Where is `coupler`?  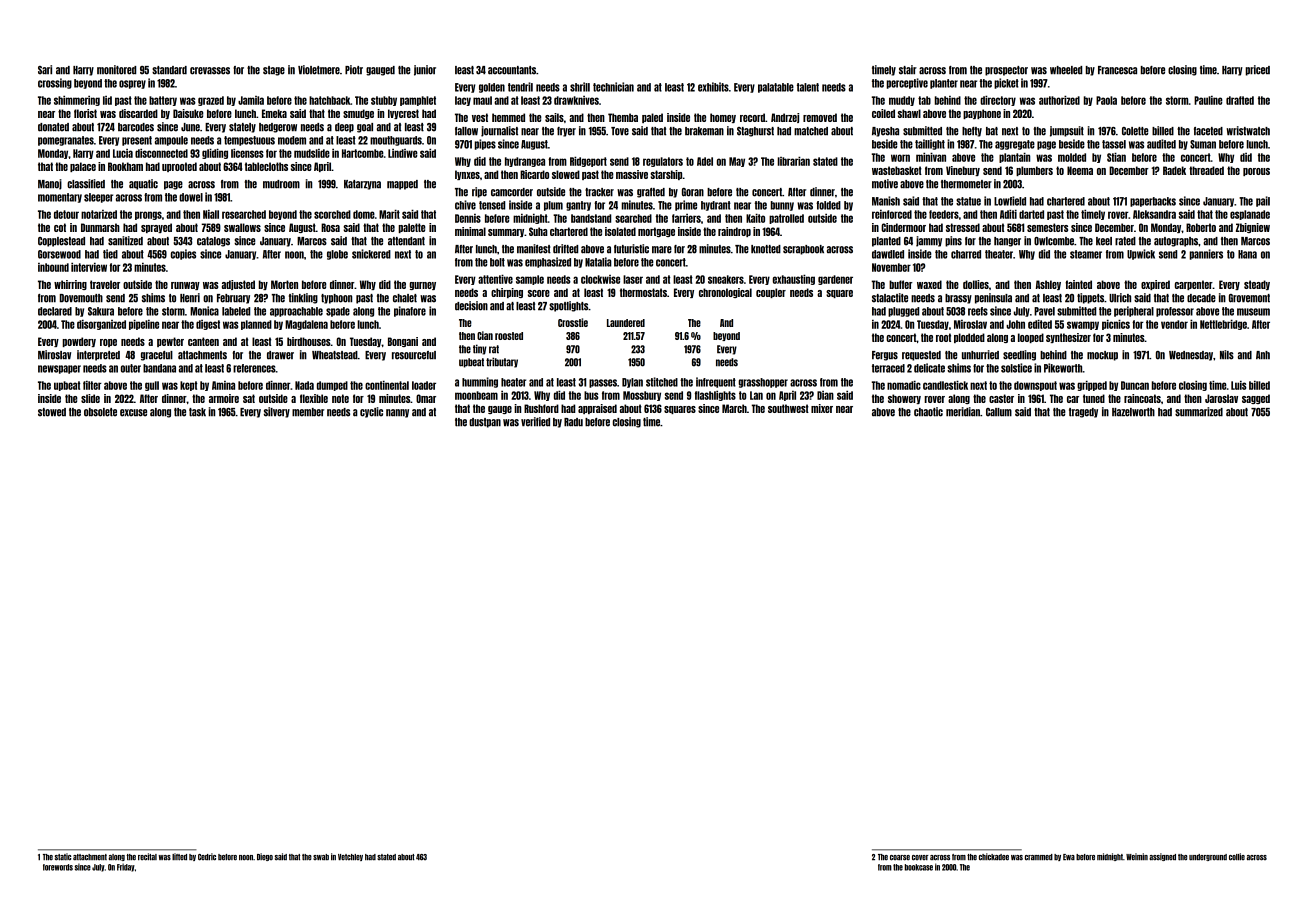
coupler is located at coordinates (771, 293).
